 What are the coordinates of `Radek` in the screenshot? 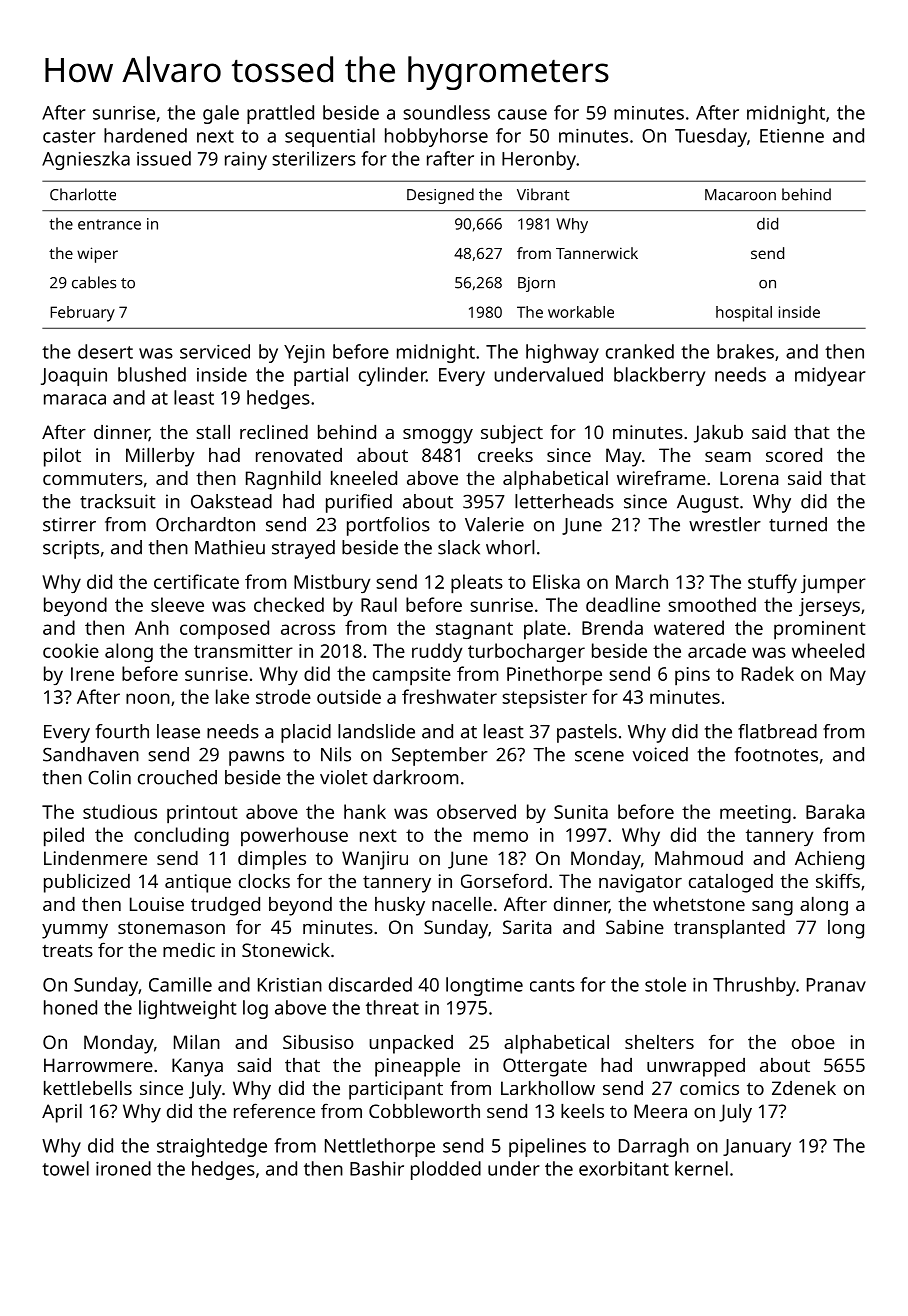 It's located at (768, 673).
